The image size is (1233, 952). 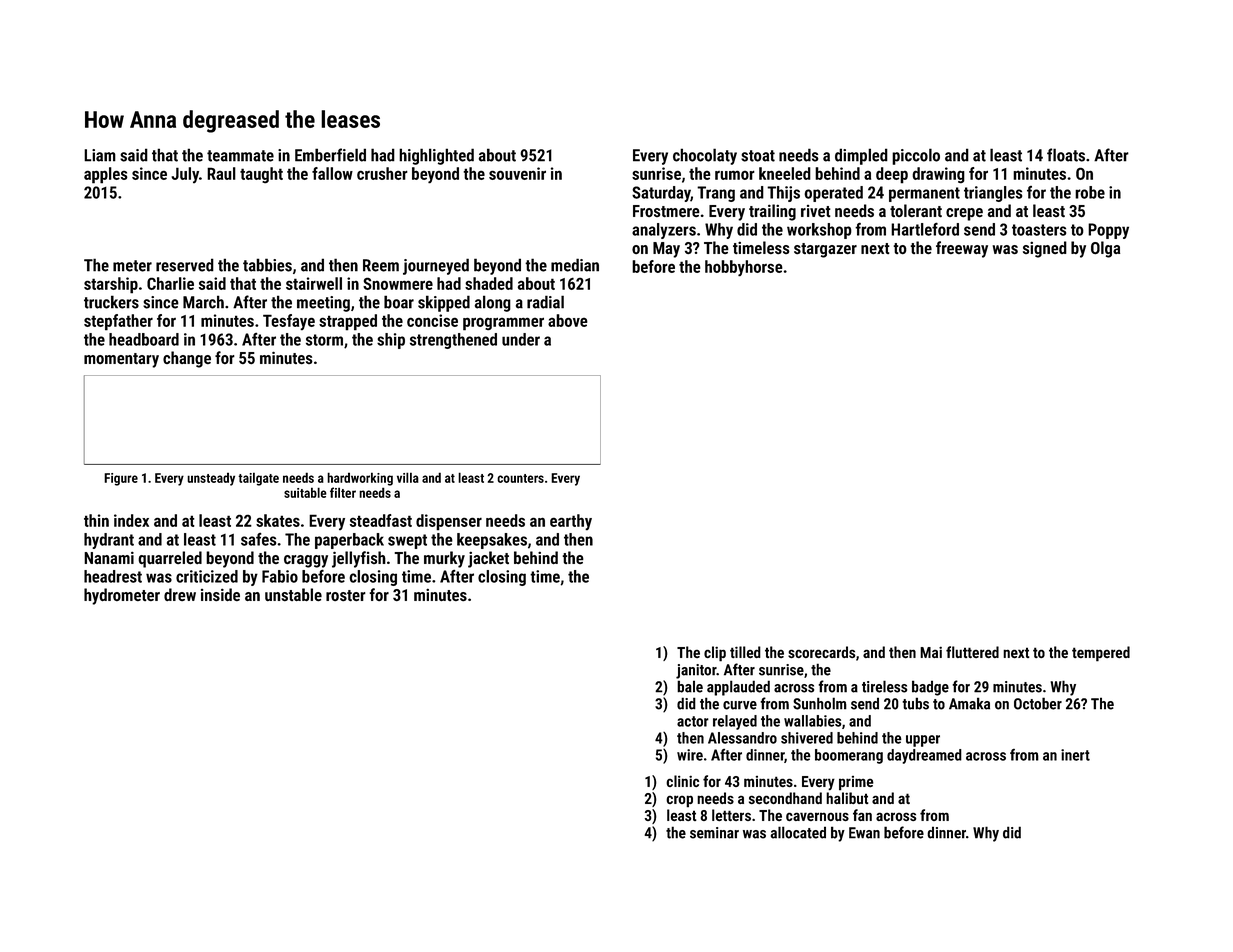 I want to click on robe, so click(x=1090, y=192).
